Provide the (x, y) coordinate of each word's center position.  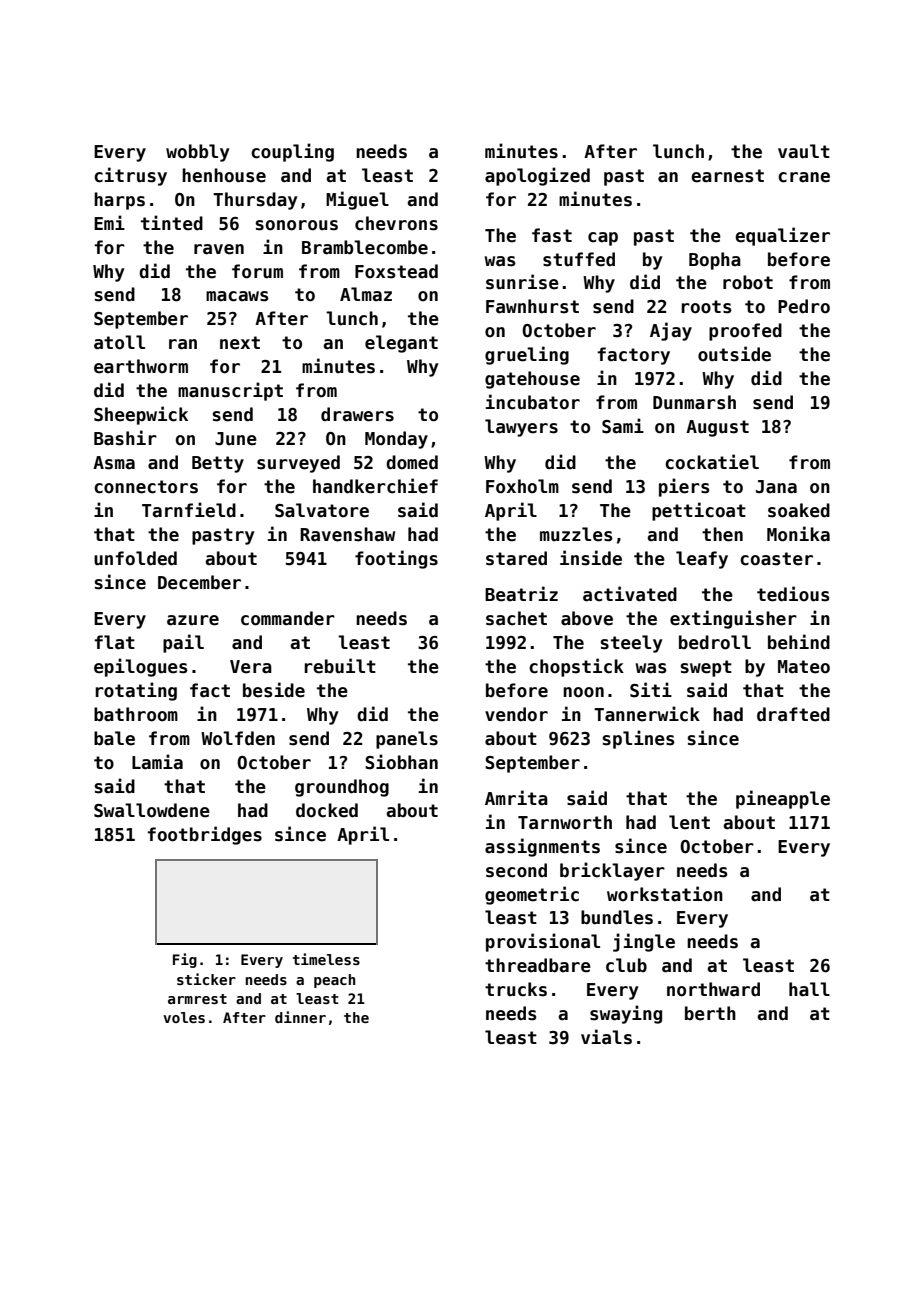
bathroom (136, 714)
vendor (516, 714)
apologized (537, 176)
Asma (114, 463)
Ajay (671, 331)
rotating (136, 691)
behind (799, 642)
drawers (357, 414)
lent (689, 822)
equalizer (782, 236)
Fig (185, 960)
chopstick (576, 667)
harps (119, 201)
